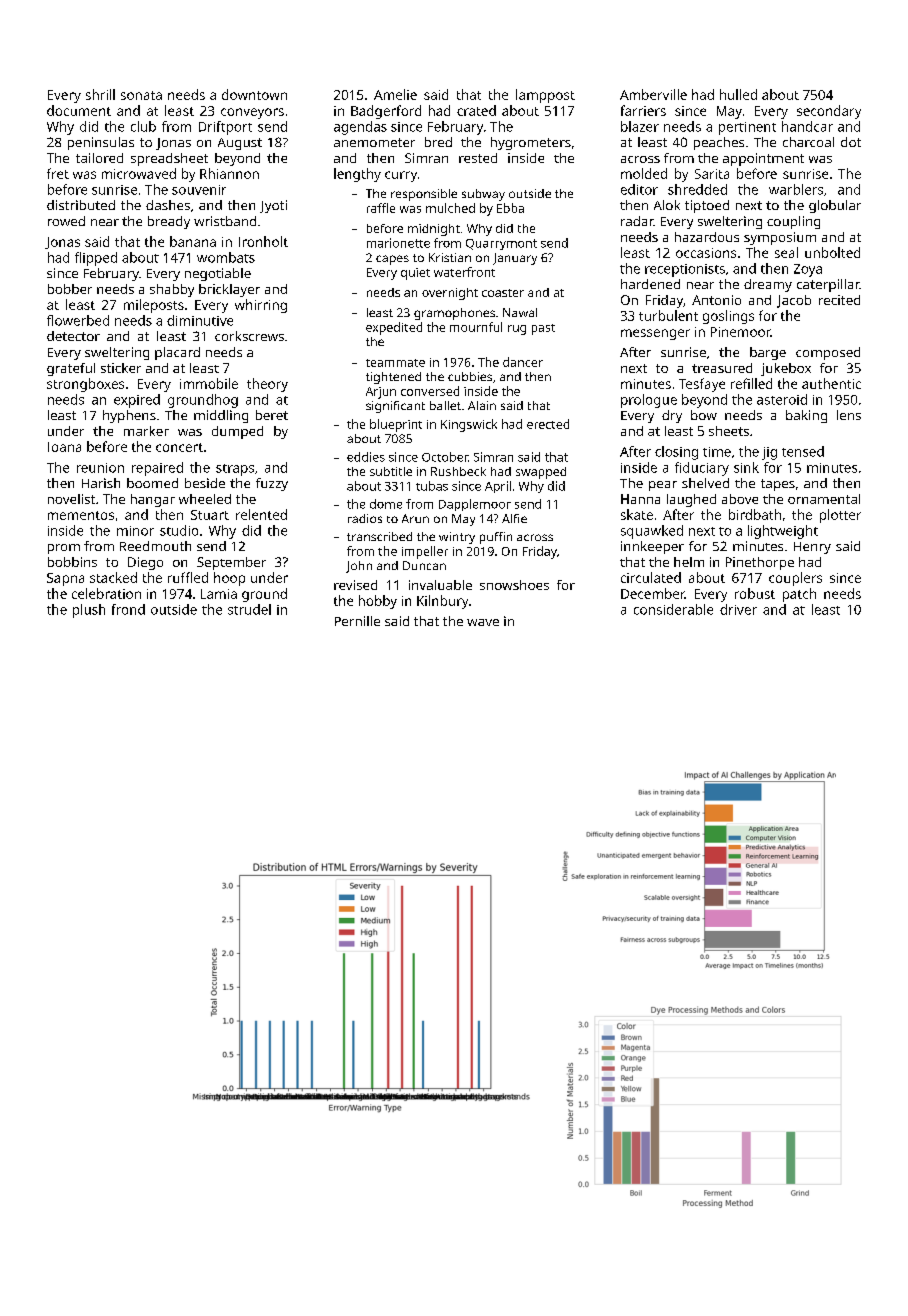 The image size is (908, 1316). What do you see at coordinates (79, 110) in the page?
I see `document` at bounding box center [79, 110].
